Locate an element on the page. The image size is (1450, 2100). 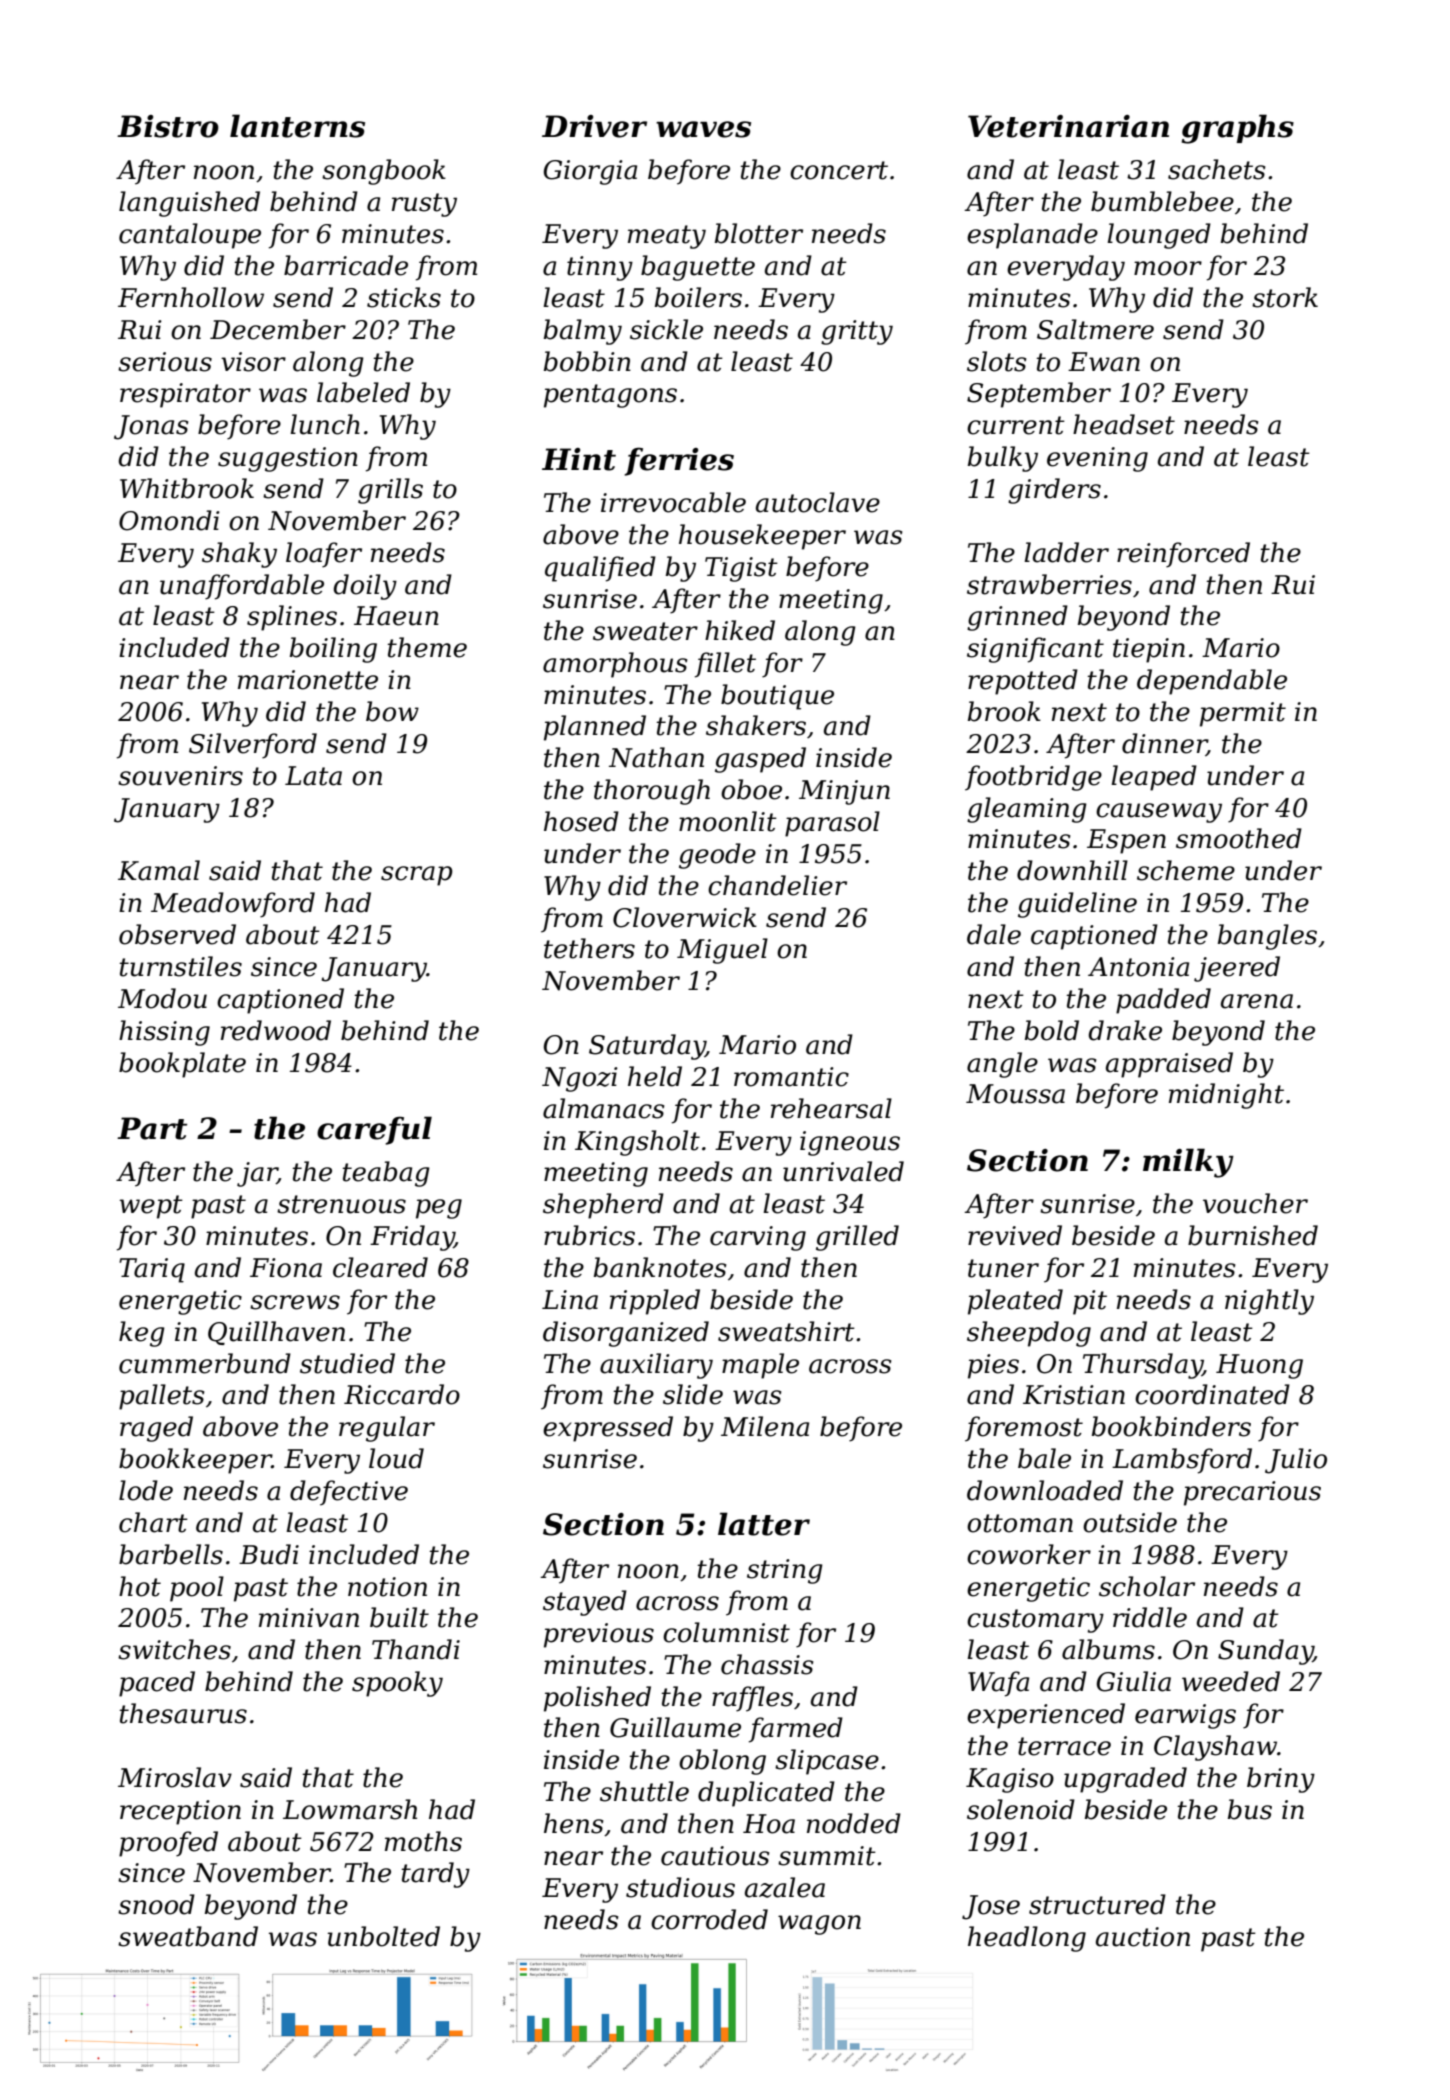
boilers is located at coordinates (698, 297).
